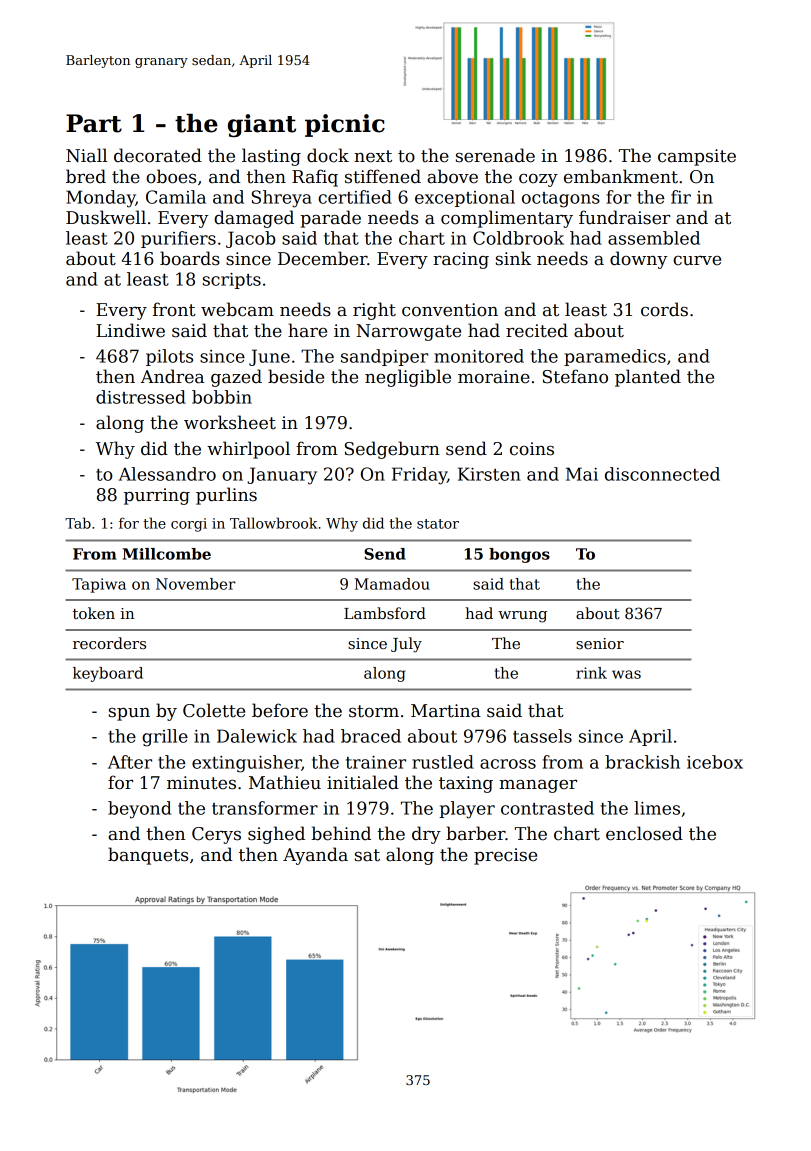 The width and height of the screenshot is (811, 1151). I want to click on Tab, so click(78, 523).
